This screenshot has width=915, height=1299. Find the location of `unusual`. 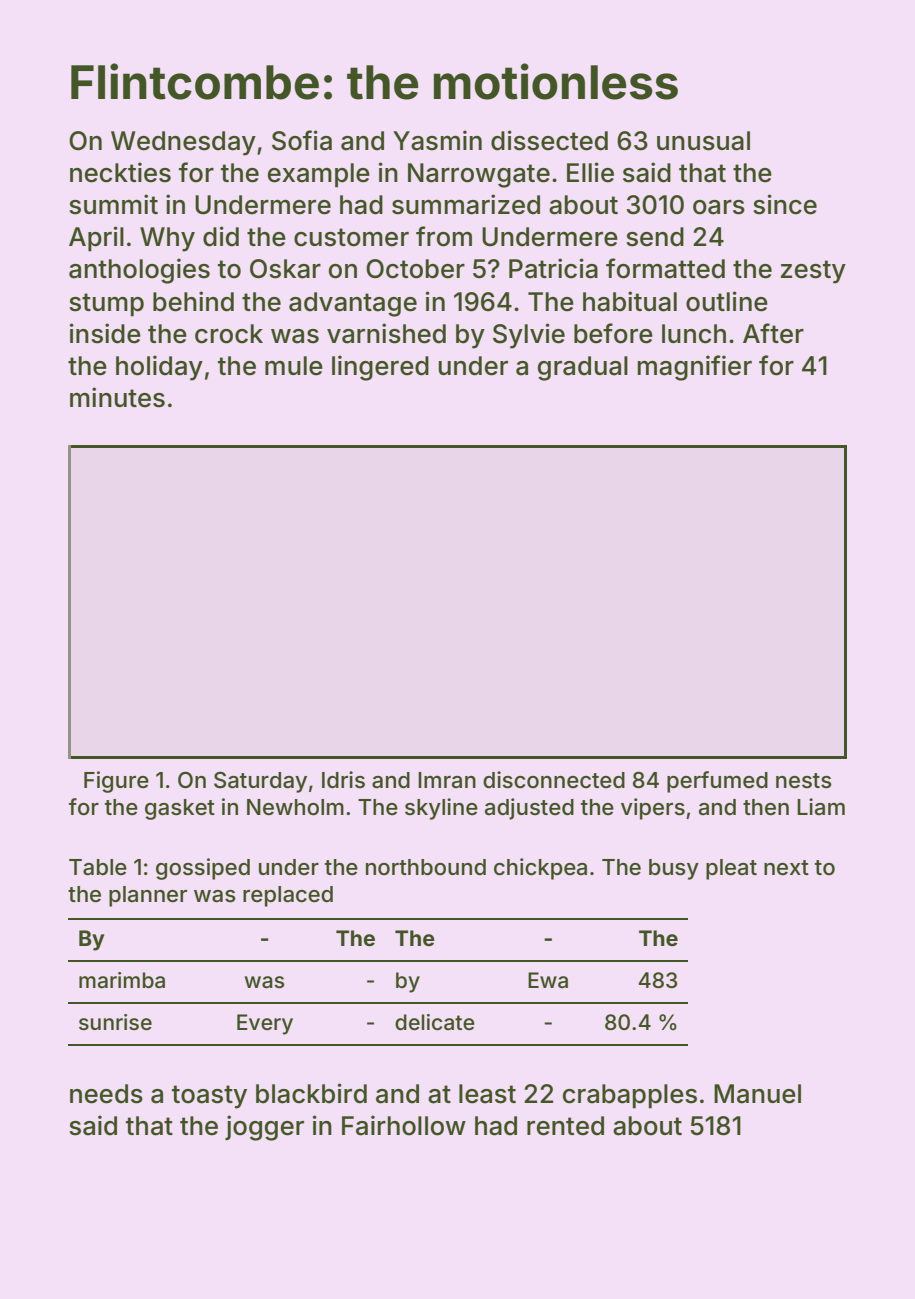

unusual is located at coordinates (703, 141).
